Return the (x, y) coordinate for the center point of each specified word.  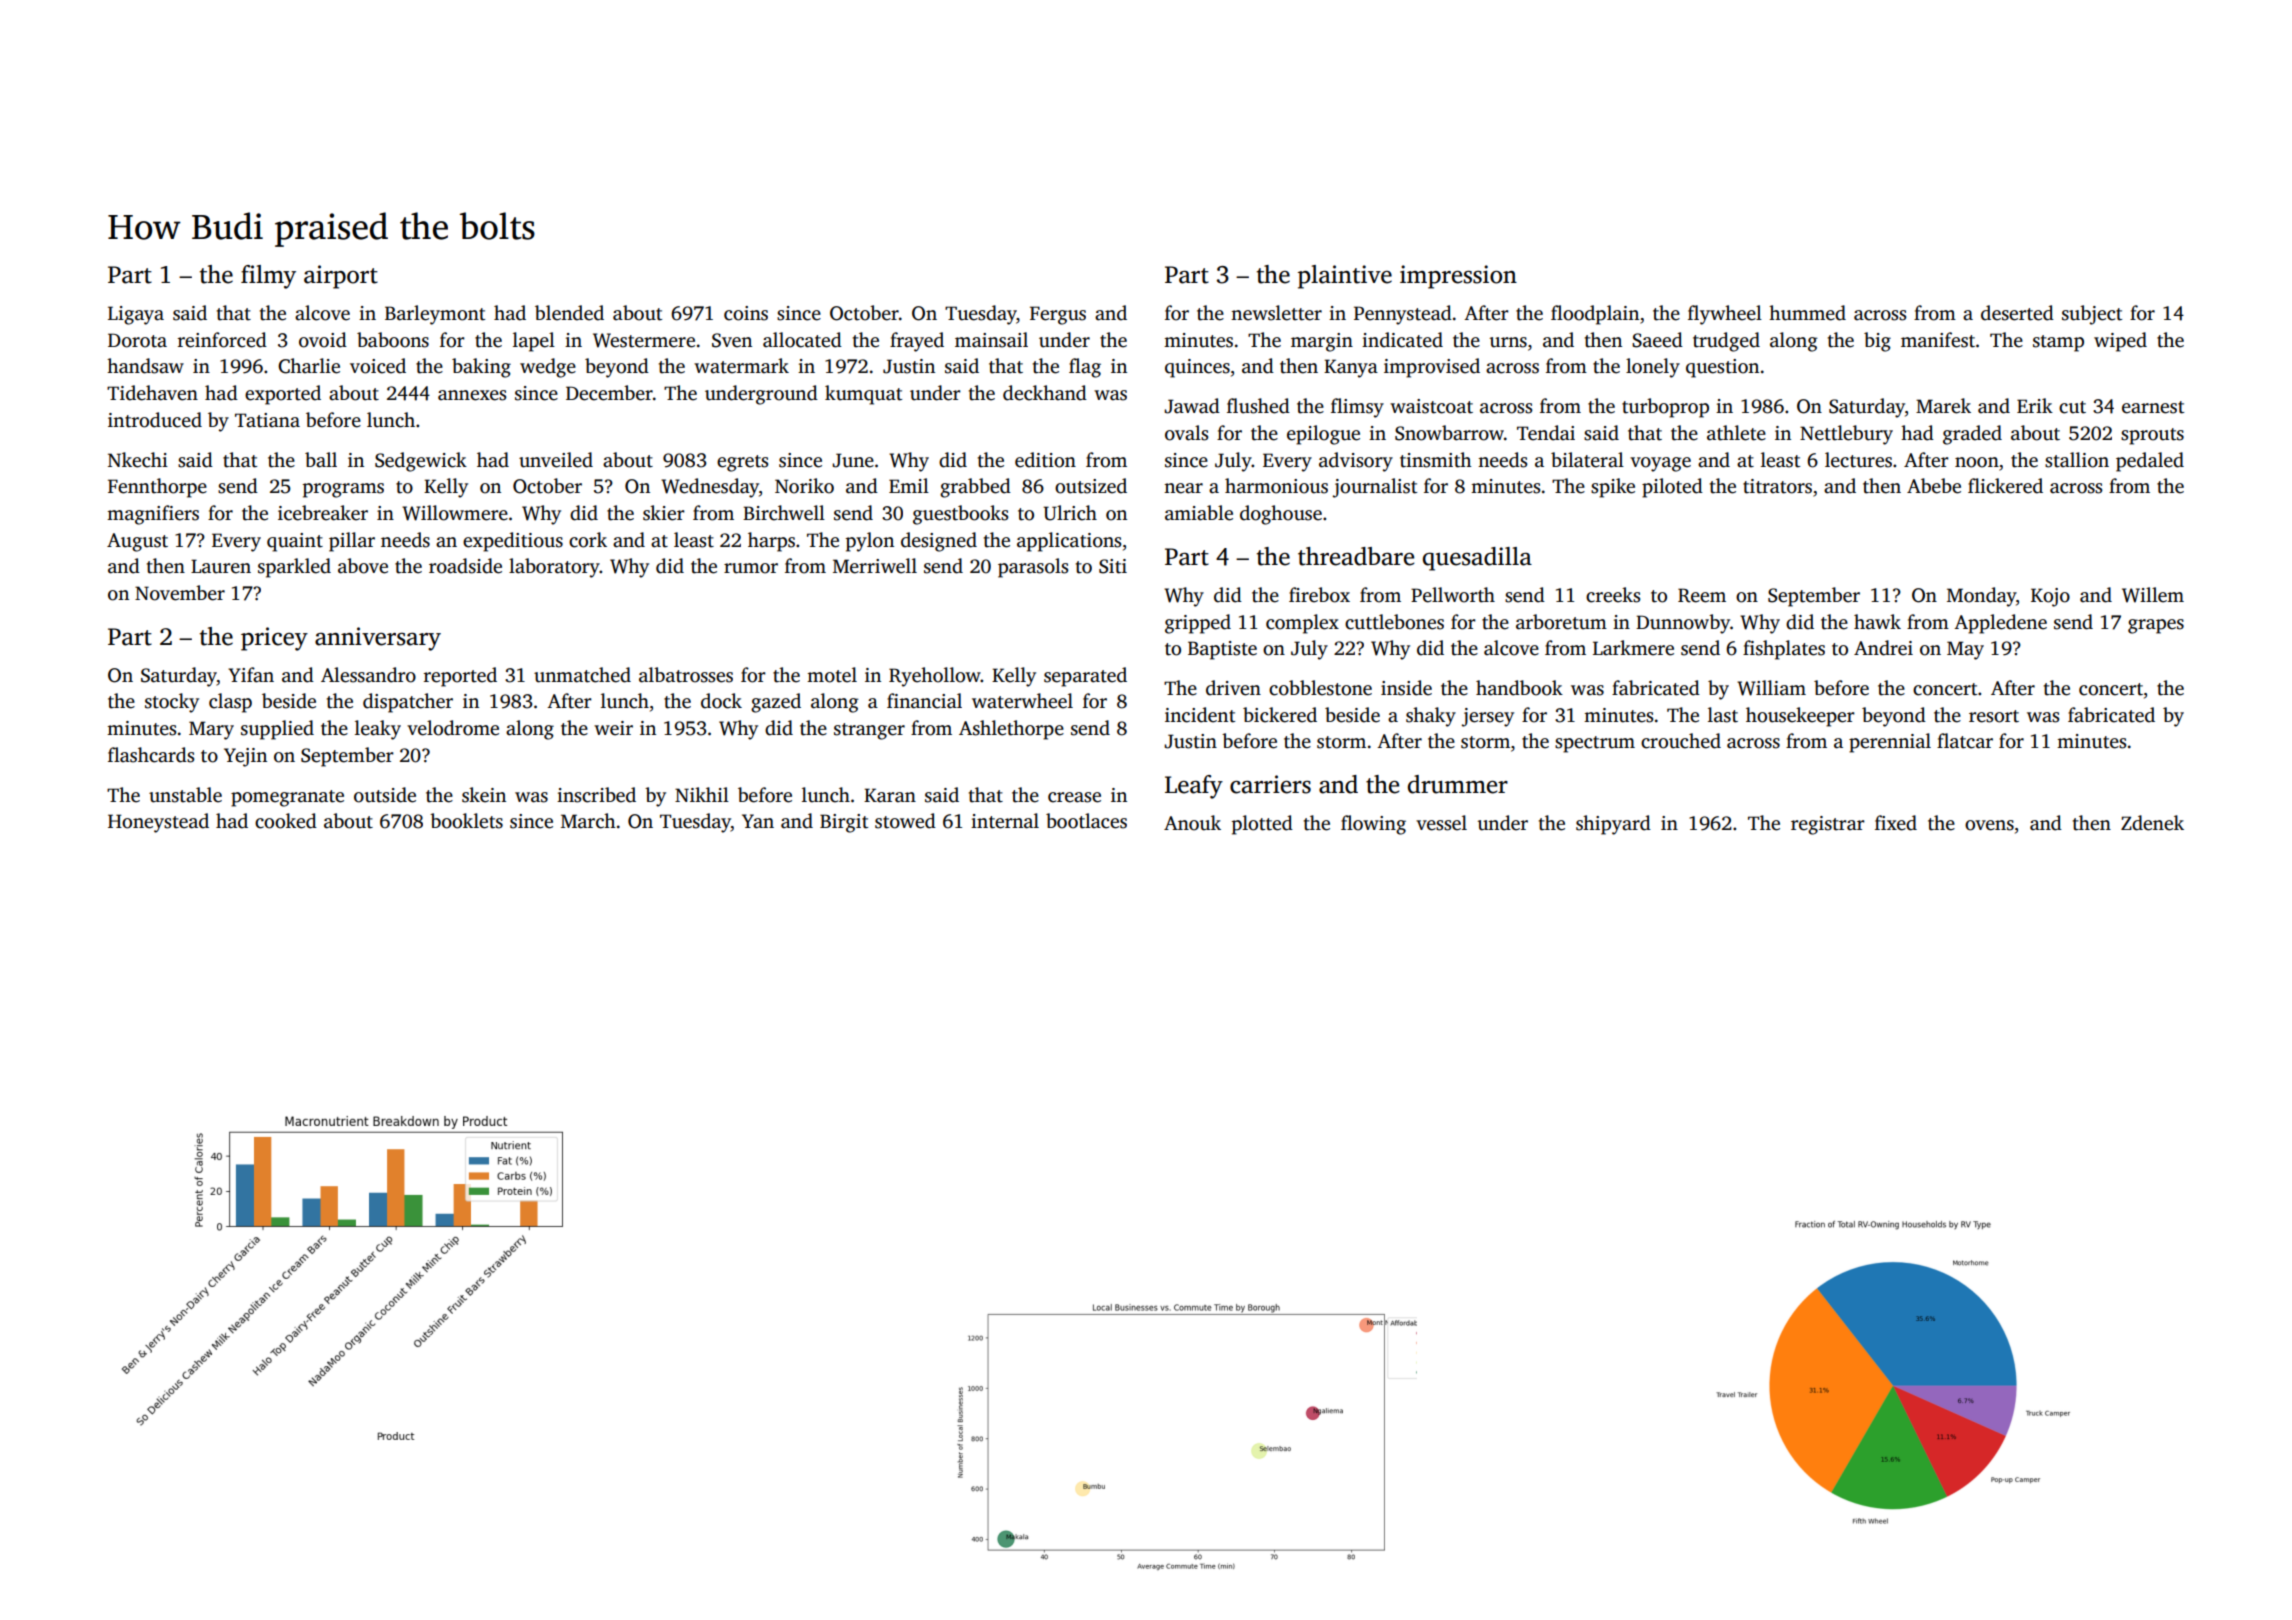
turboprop (1665, 408)
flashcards (151, 755)
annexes (472, 395)
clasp (230, 703)
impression (1458, 277)
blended (569, 313)
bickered (1280, 715)
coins (746, 313)
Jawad (1192, 406)
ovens (1989, 825)
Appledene (2000, 624)
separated (1085, 677)
